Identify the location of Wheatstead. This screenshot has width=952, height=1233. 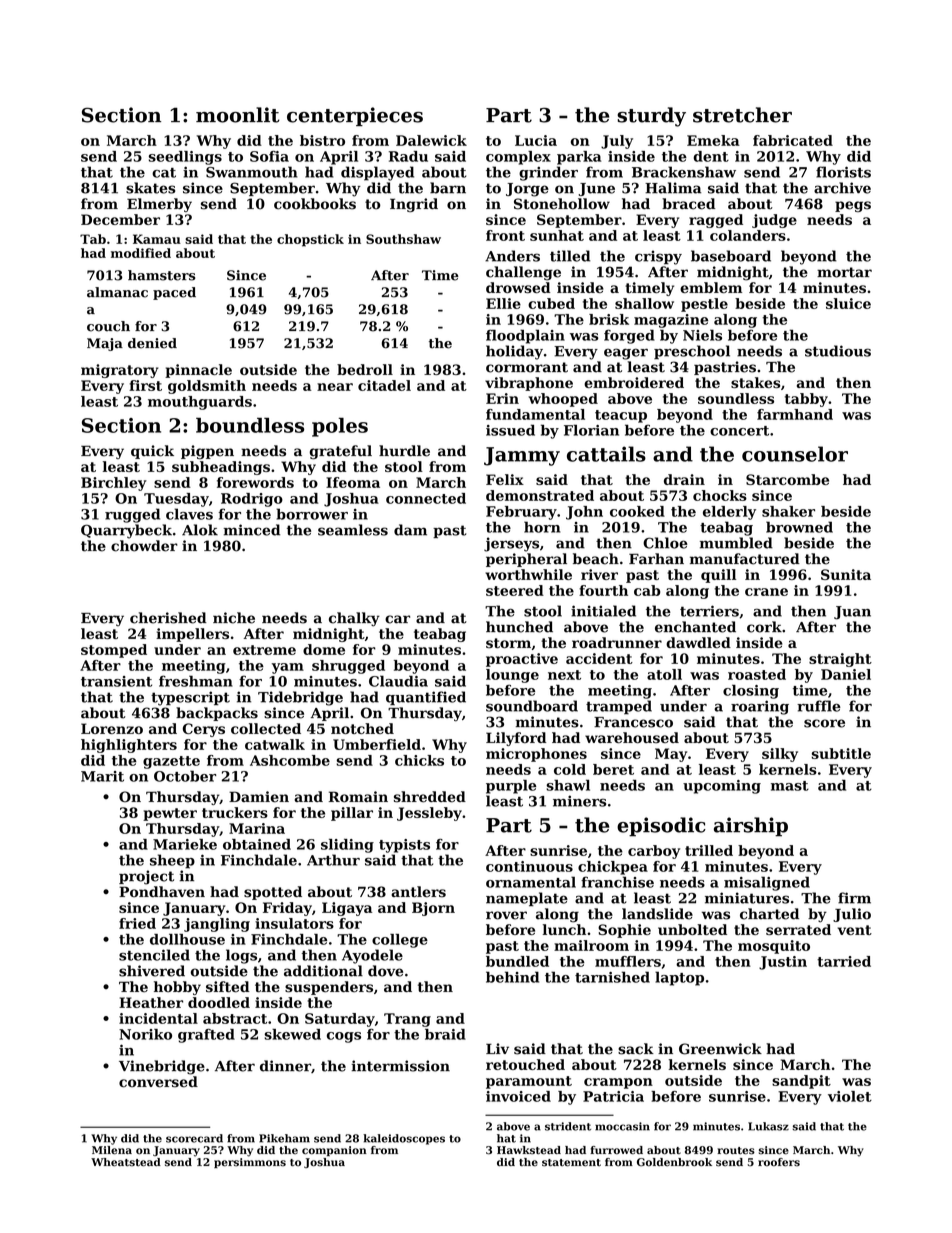
(126, 1162).
